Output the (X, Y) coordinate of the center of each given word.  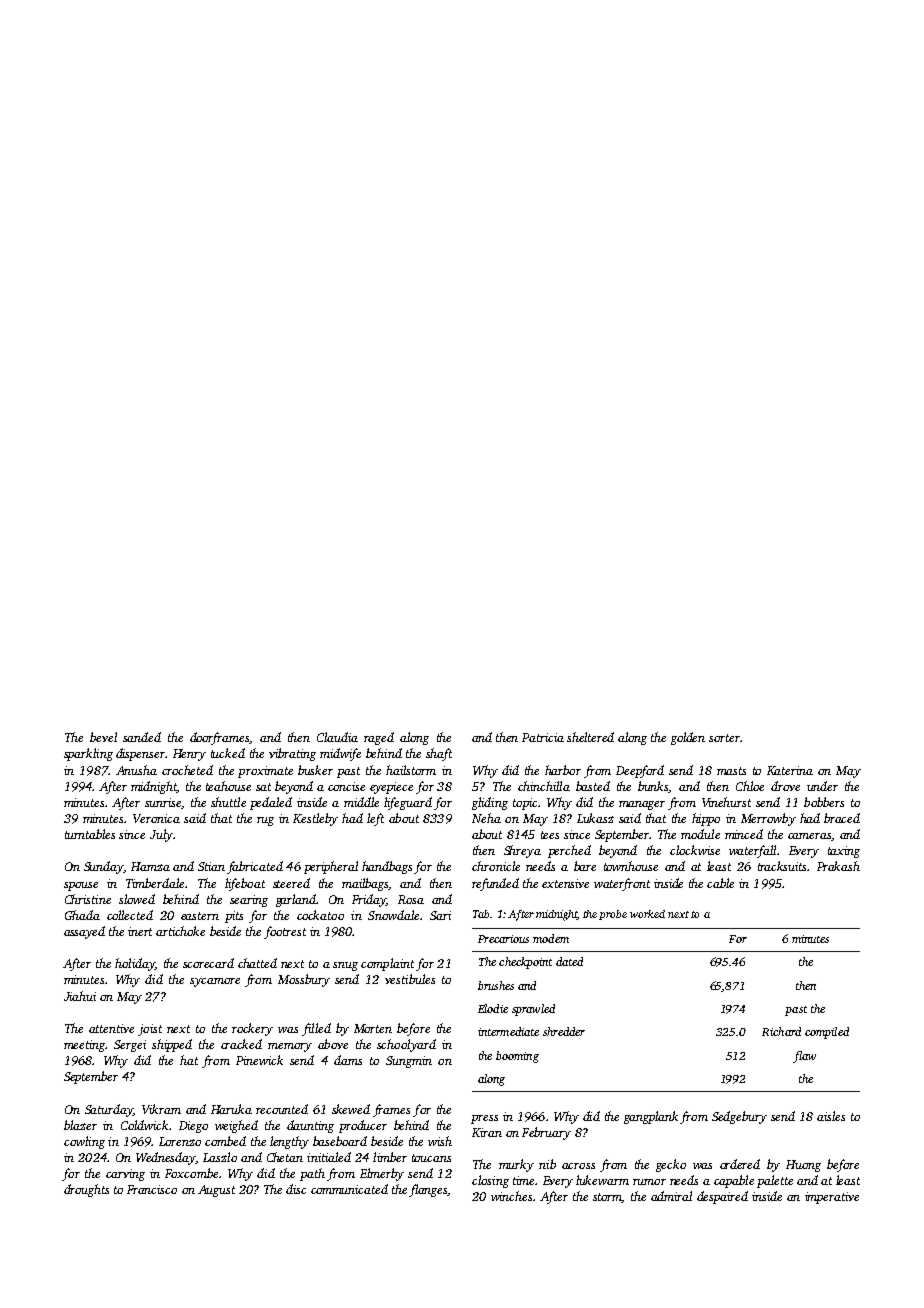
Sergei (130, 1046)
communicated (349, 1189)
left (375, 819)
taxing (844, 852)
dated (569, 961)
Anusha (136, 770)
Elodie (493, 1008)
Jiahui (80, 996)
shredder (564, 1031)
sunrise (163, 802)
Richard (781, 1031)
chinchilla (544, 786)
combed (225, 1141)
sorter (724, 738)
